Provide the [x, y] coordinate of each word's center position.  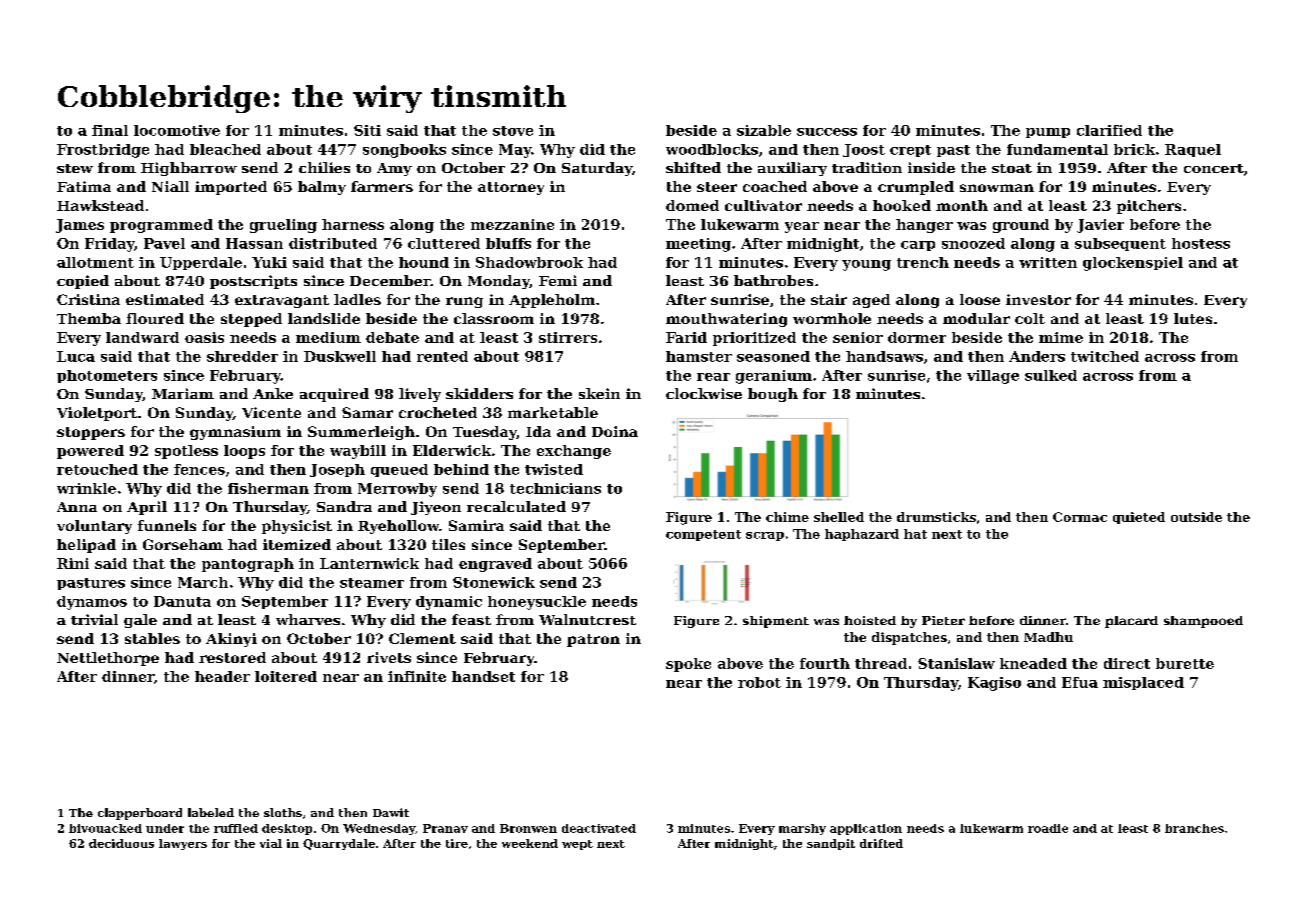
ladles [357, 299]
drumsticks [936, 517]
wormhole [832, 318]
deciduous [121, 843]
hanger [924, 226]
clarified [1109, 130]
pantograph [248, 565]
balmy [322, 188]
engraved [495, 565]
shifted [693, 167]
